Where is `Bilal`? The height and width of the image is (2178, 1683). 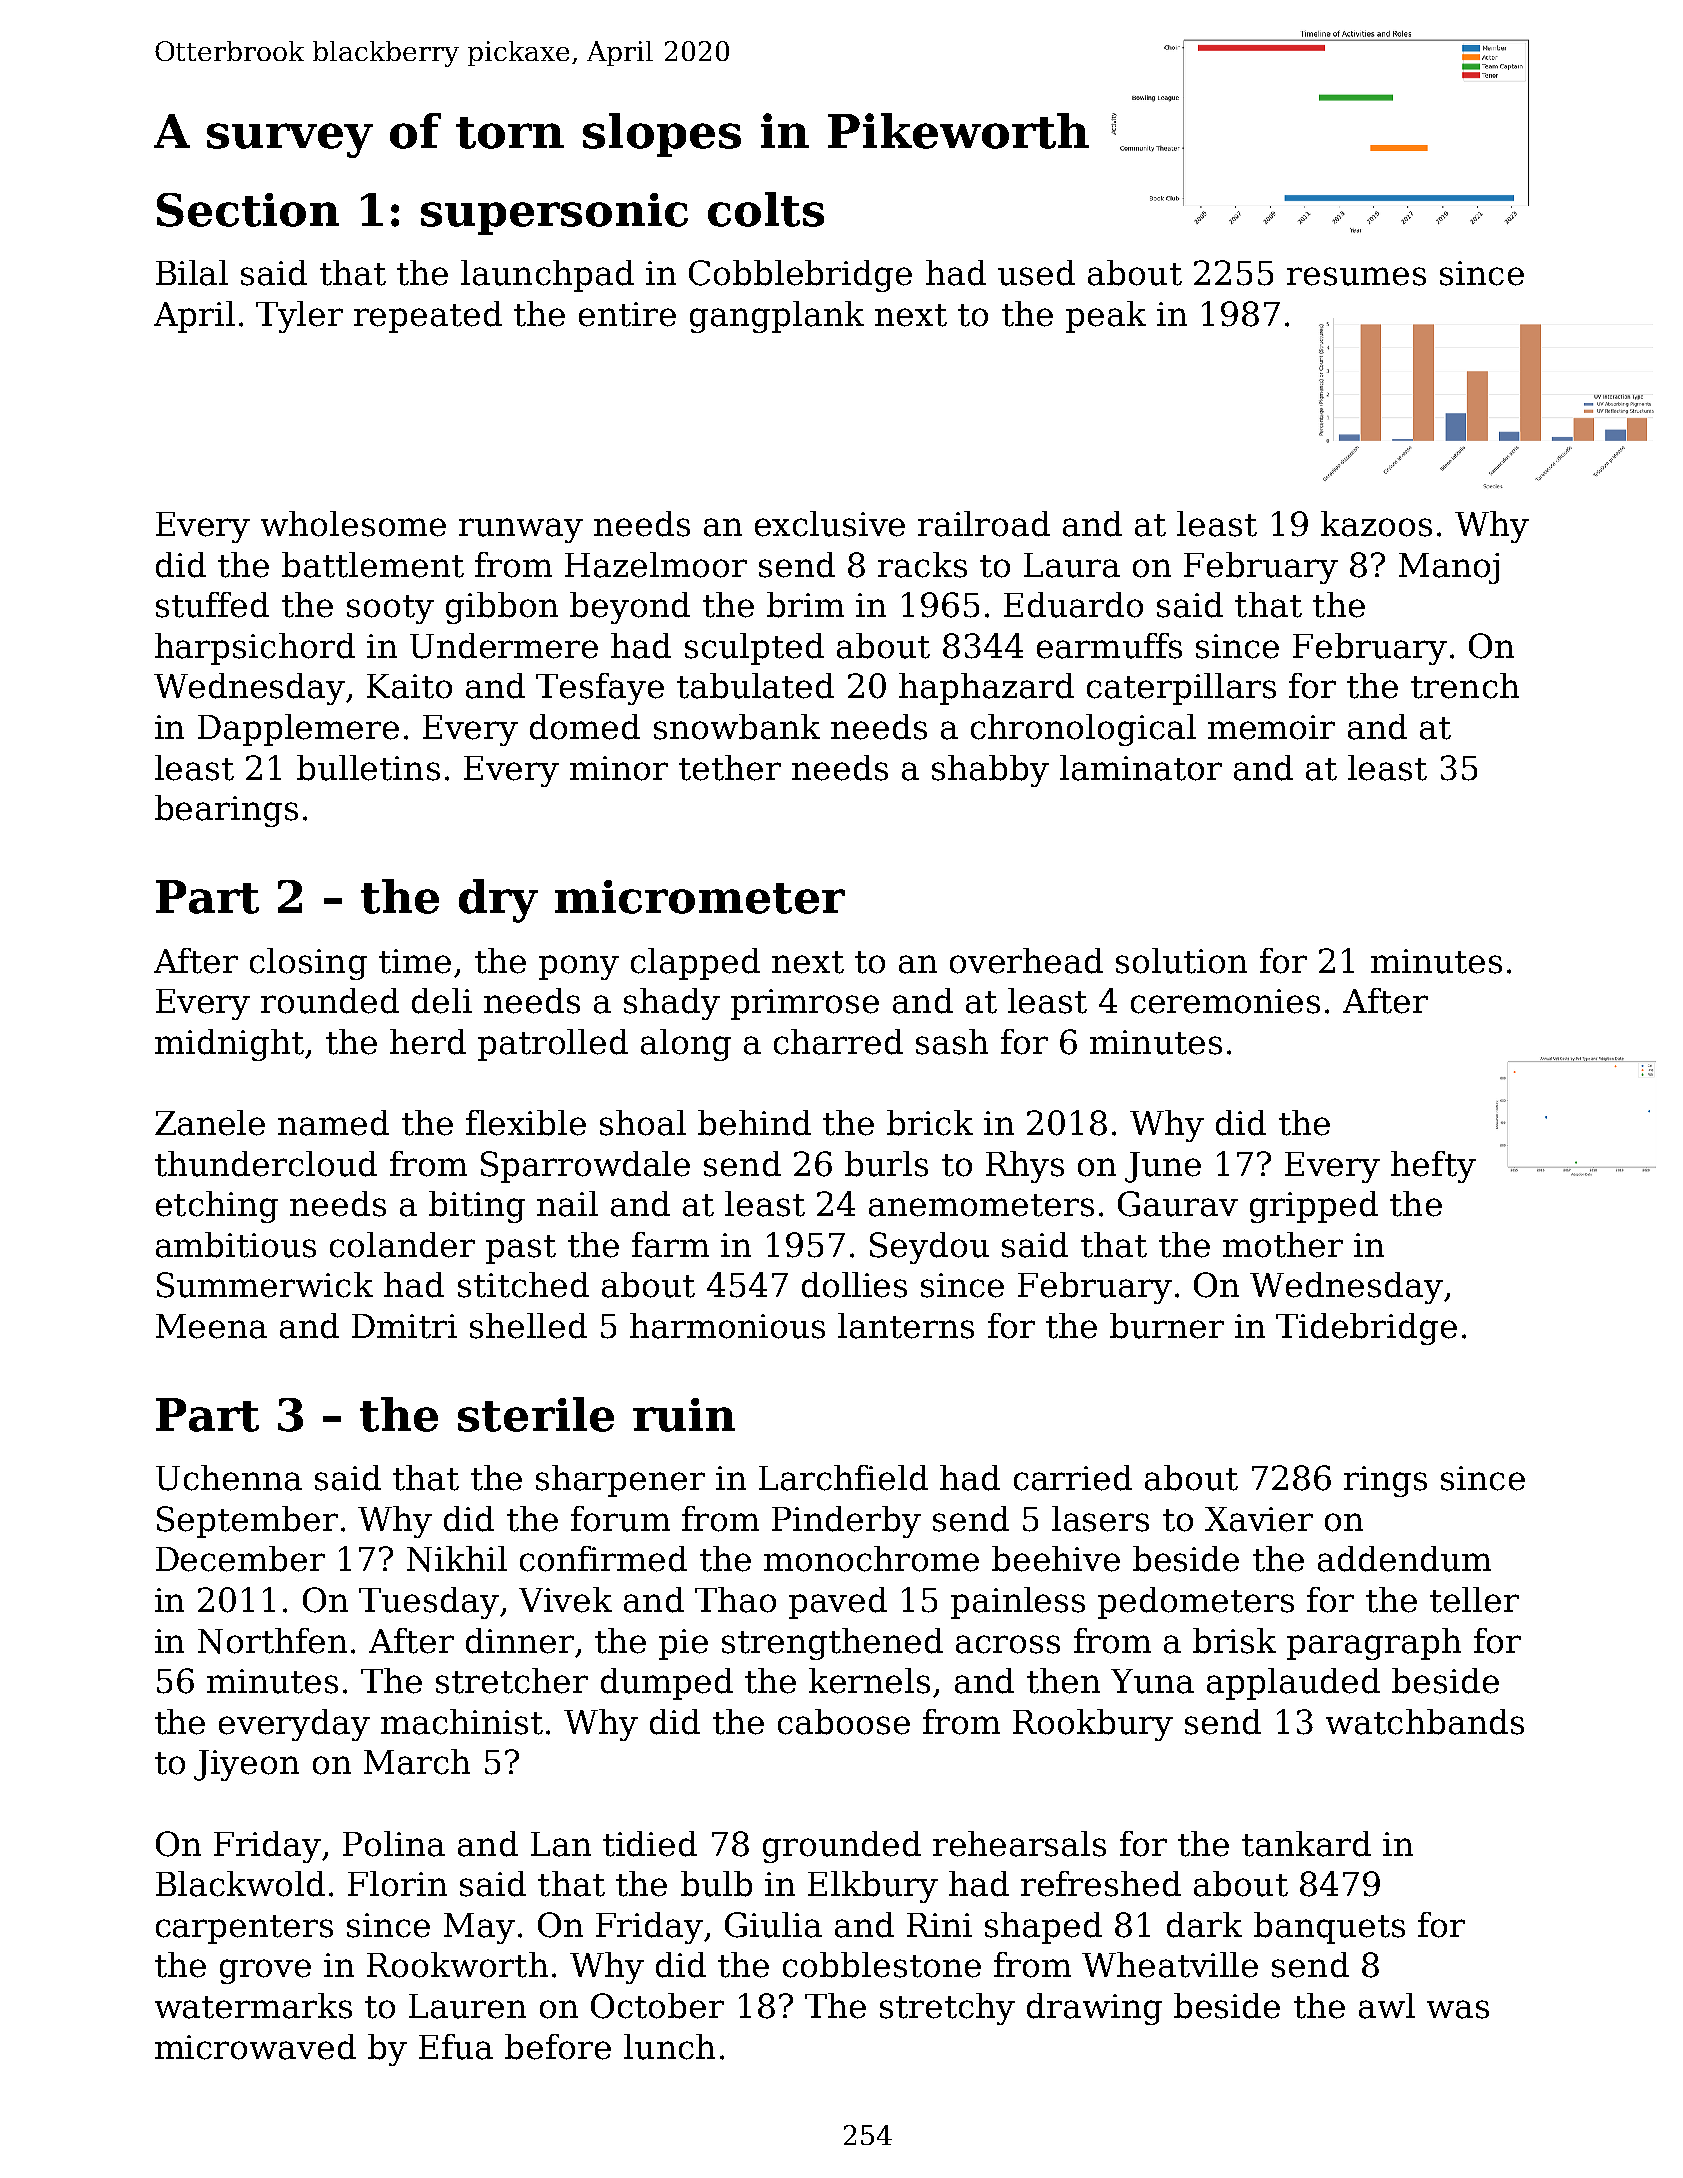
Bilal is located at coordinates (192, 273).
